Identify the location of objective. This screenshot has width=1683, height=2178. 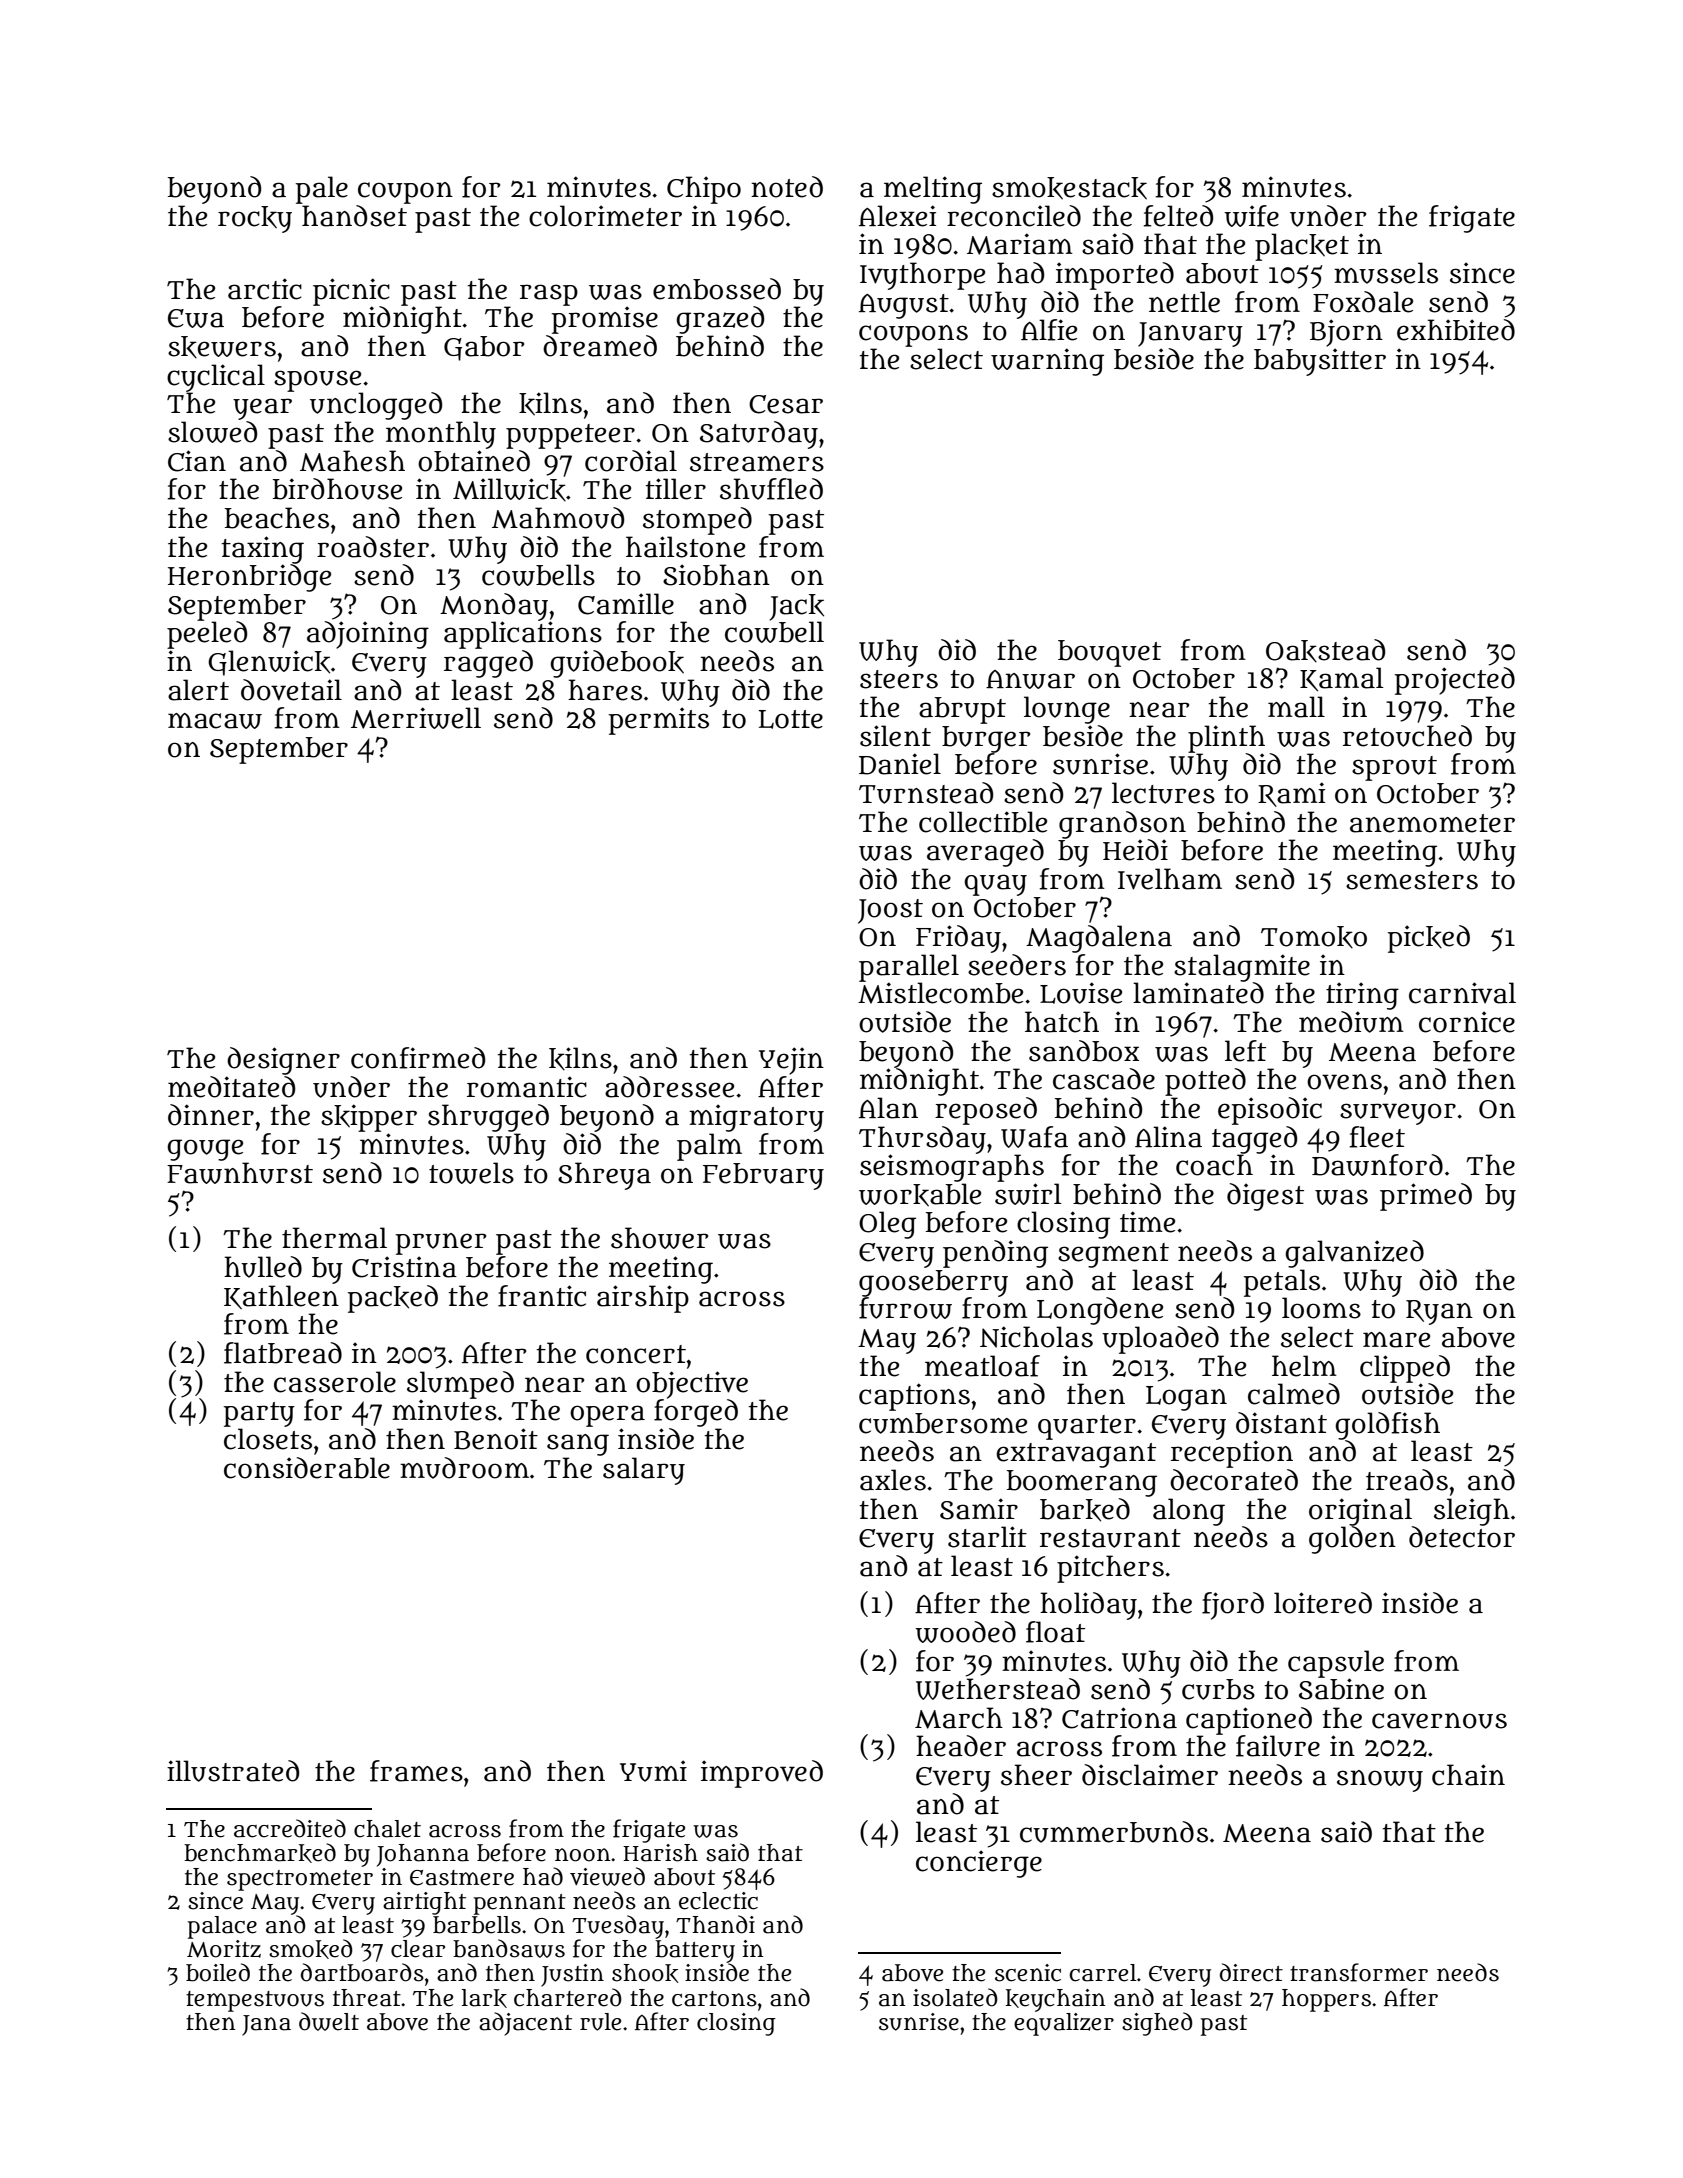
(692, 1385).
